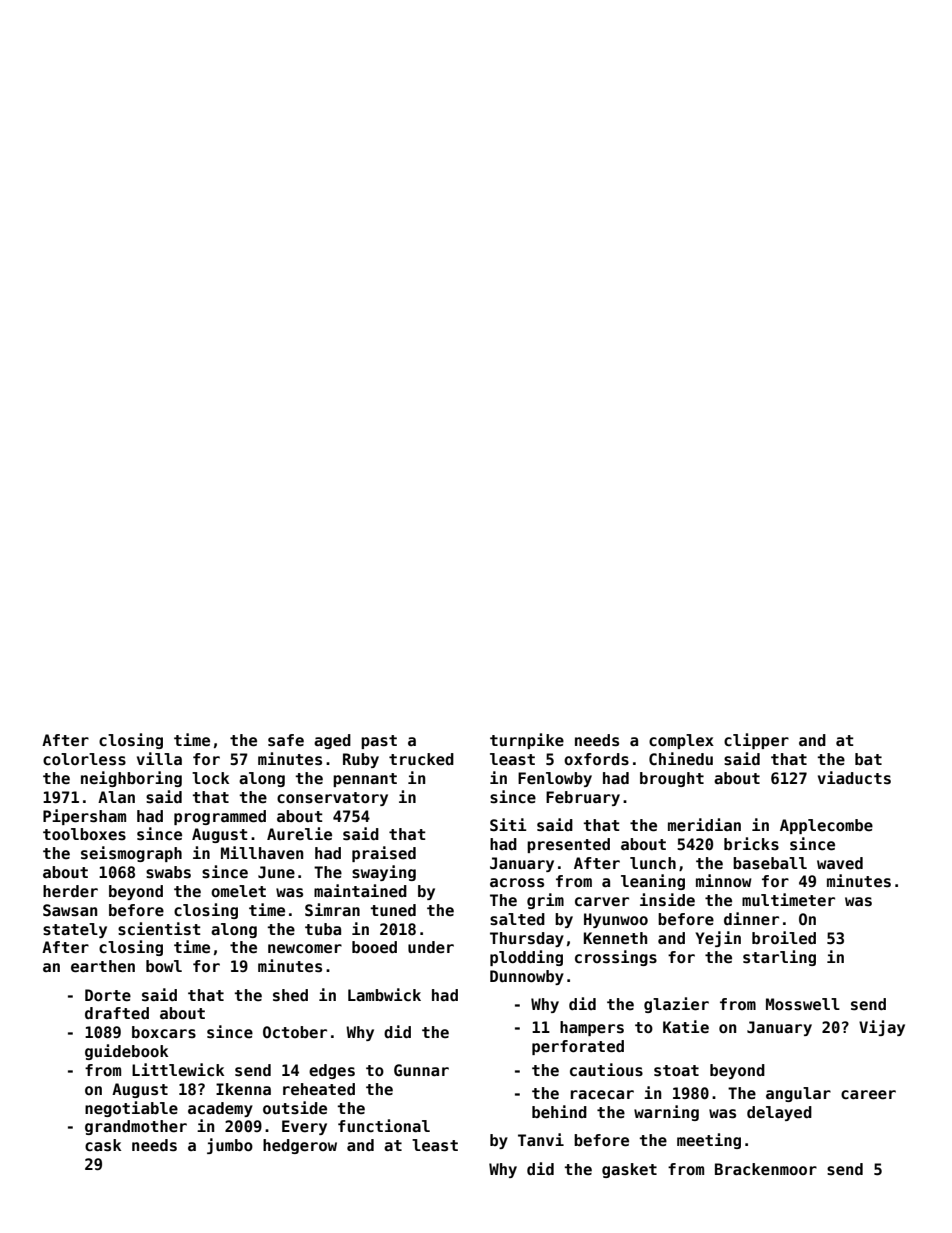 The height and width of the document is (1233, 952). Describe the element at coordinates (286, 740) in the document. I see `safe` at that location.
